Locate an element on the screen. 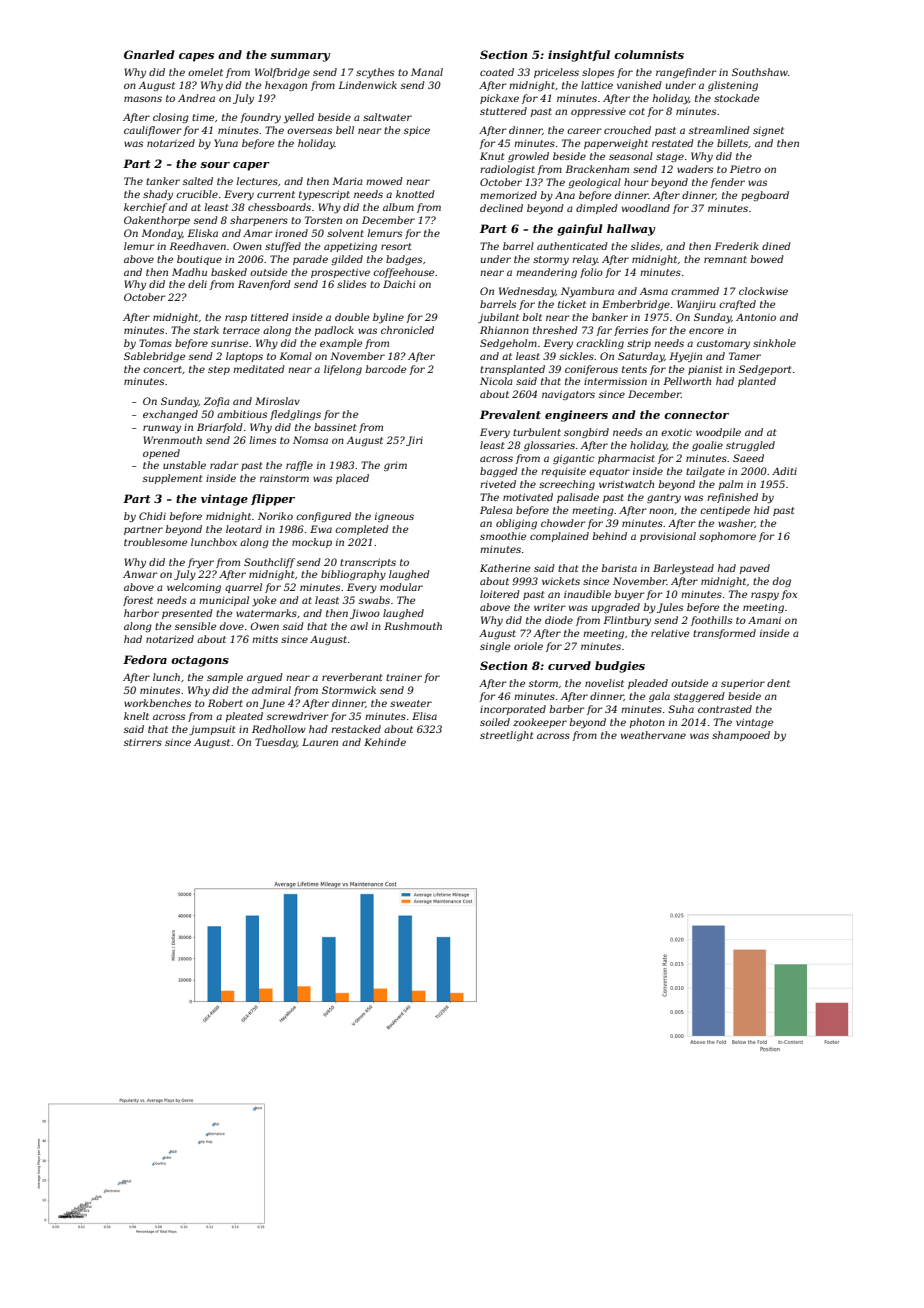 Image resolution: width=924 pixels, height=1308 pixels. grim is located at coordinates (395, 466).
